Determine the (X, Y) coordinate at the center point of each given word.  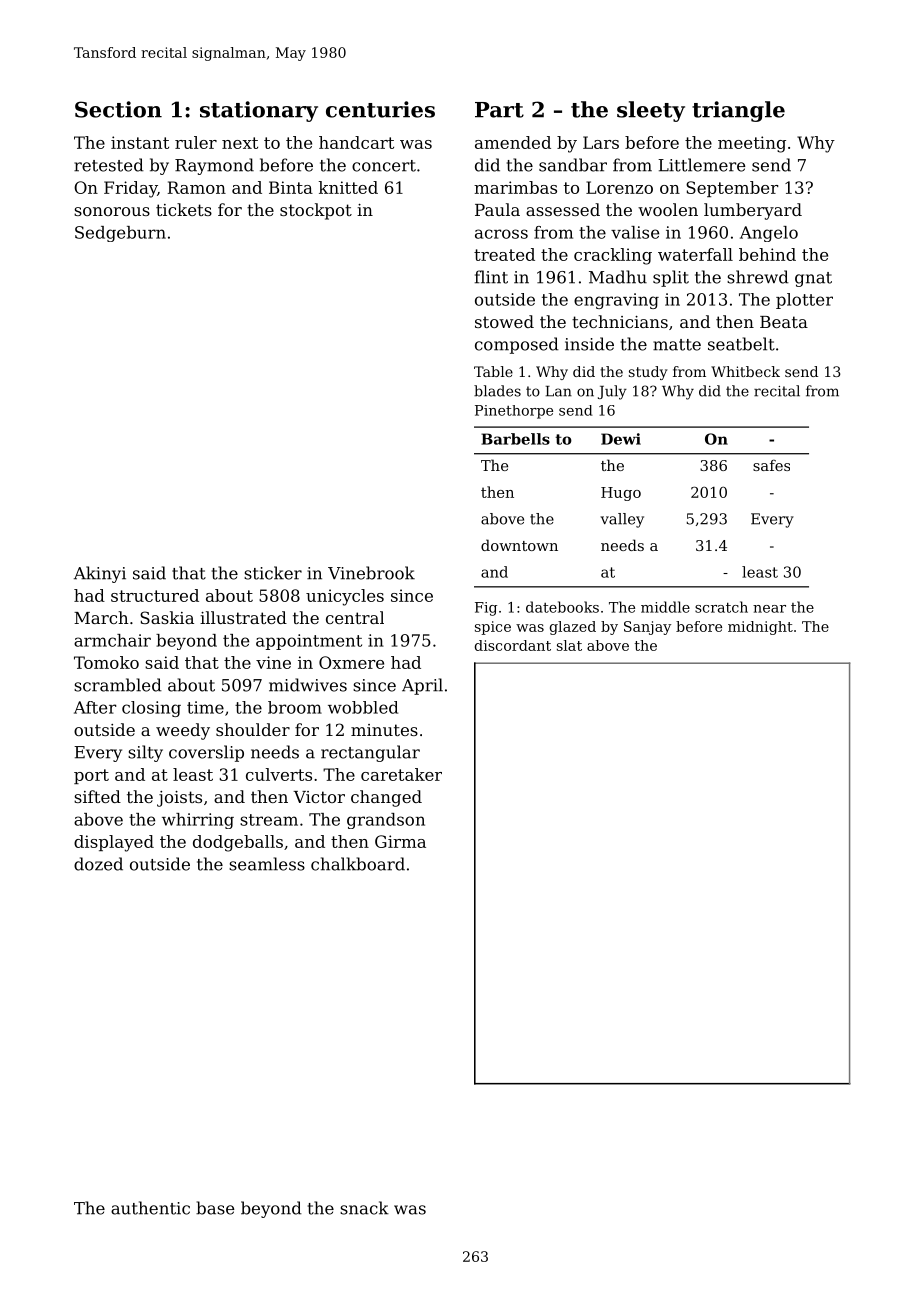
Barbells (515, 439)
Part (499, 110)
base (215, 1208)
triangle (738, 111)
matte (677, 345)
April (422, 686)
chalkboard (358, 864)
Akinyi (100, 574)
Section (118, 109)
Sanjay (647, 628)
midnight (760, 628)
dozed (98, 864)
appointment (309, 642)
